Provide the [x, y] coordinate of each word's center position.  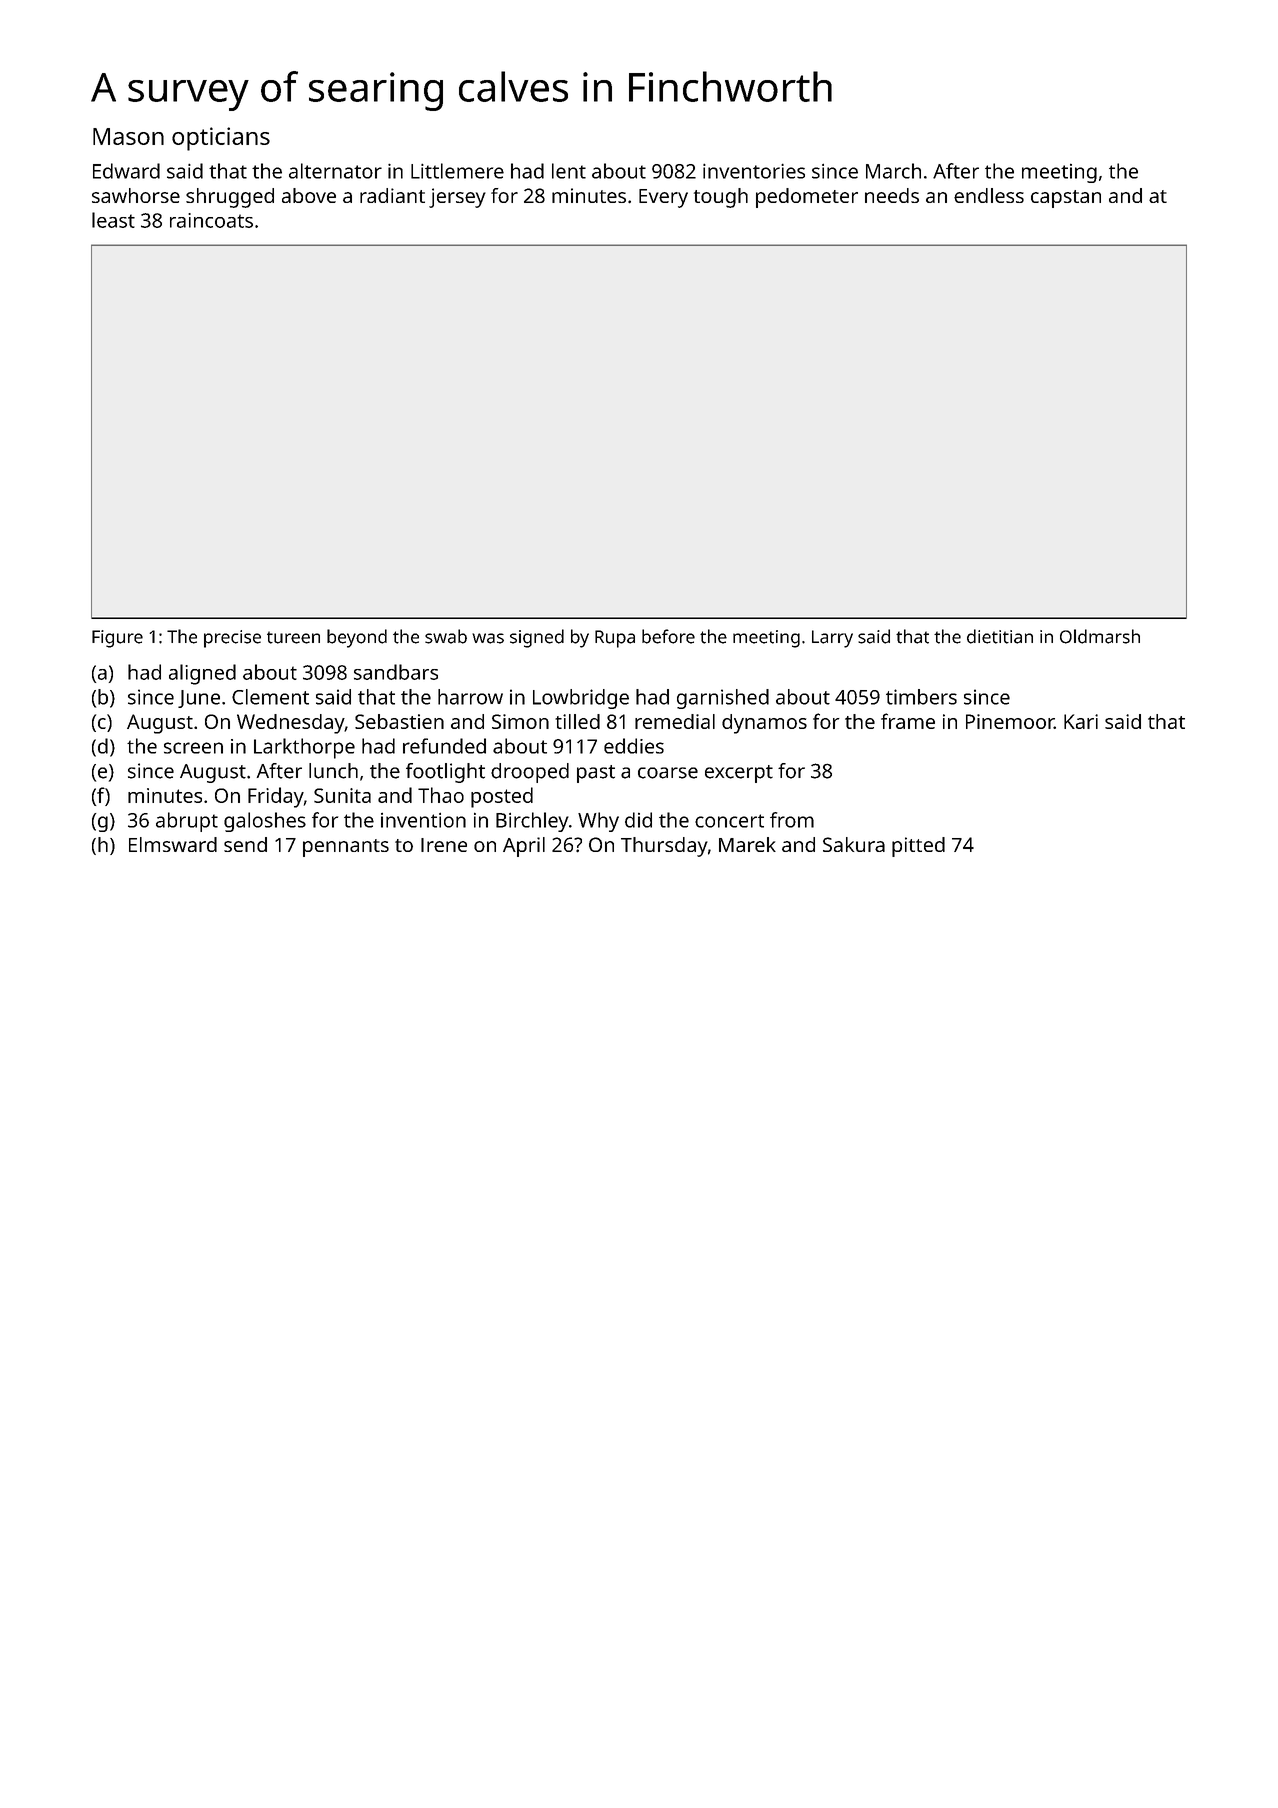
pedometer [807, 198]
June [199, 699]
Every [663, 198]
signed [537, 638]
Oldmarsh [1100, 636]
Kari [1081, 721]
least [113, 220]
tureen [293, 637]
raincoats [211, 220]
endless [989, 195]
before [668, 636]
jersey [457, 198]
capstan [1066, 199]
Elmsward [173, 844]
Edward [126, 171]
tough [721, 198]
